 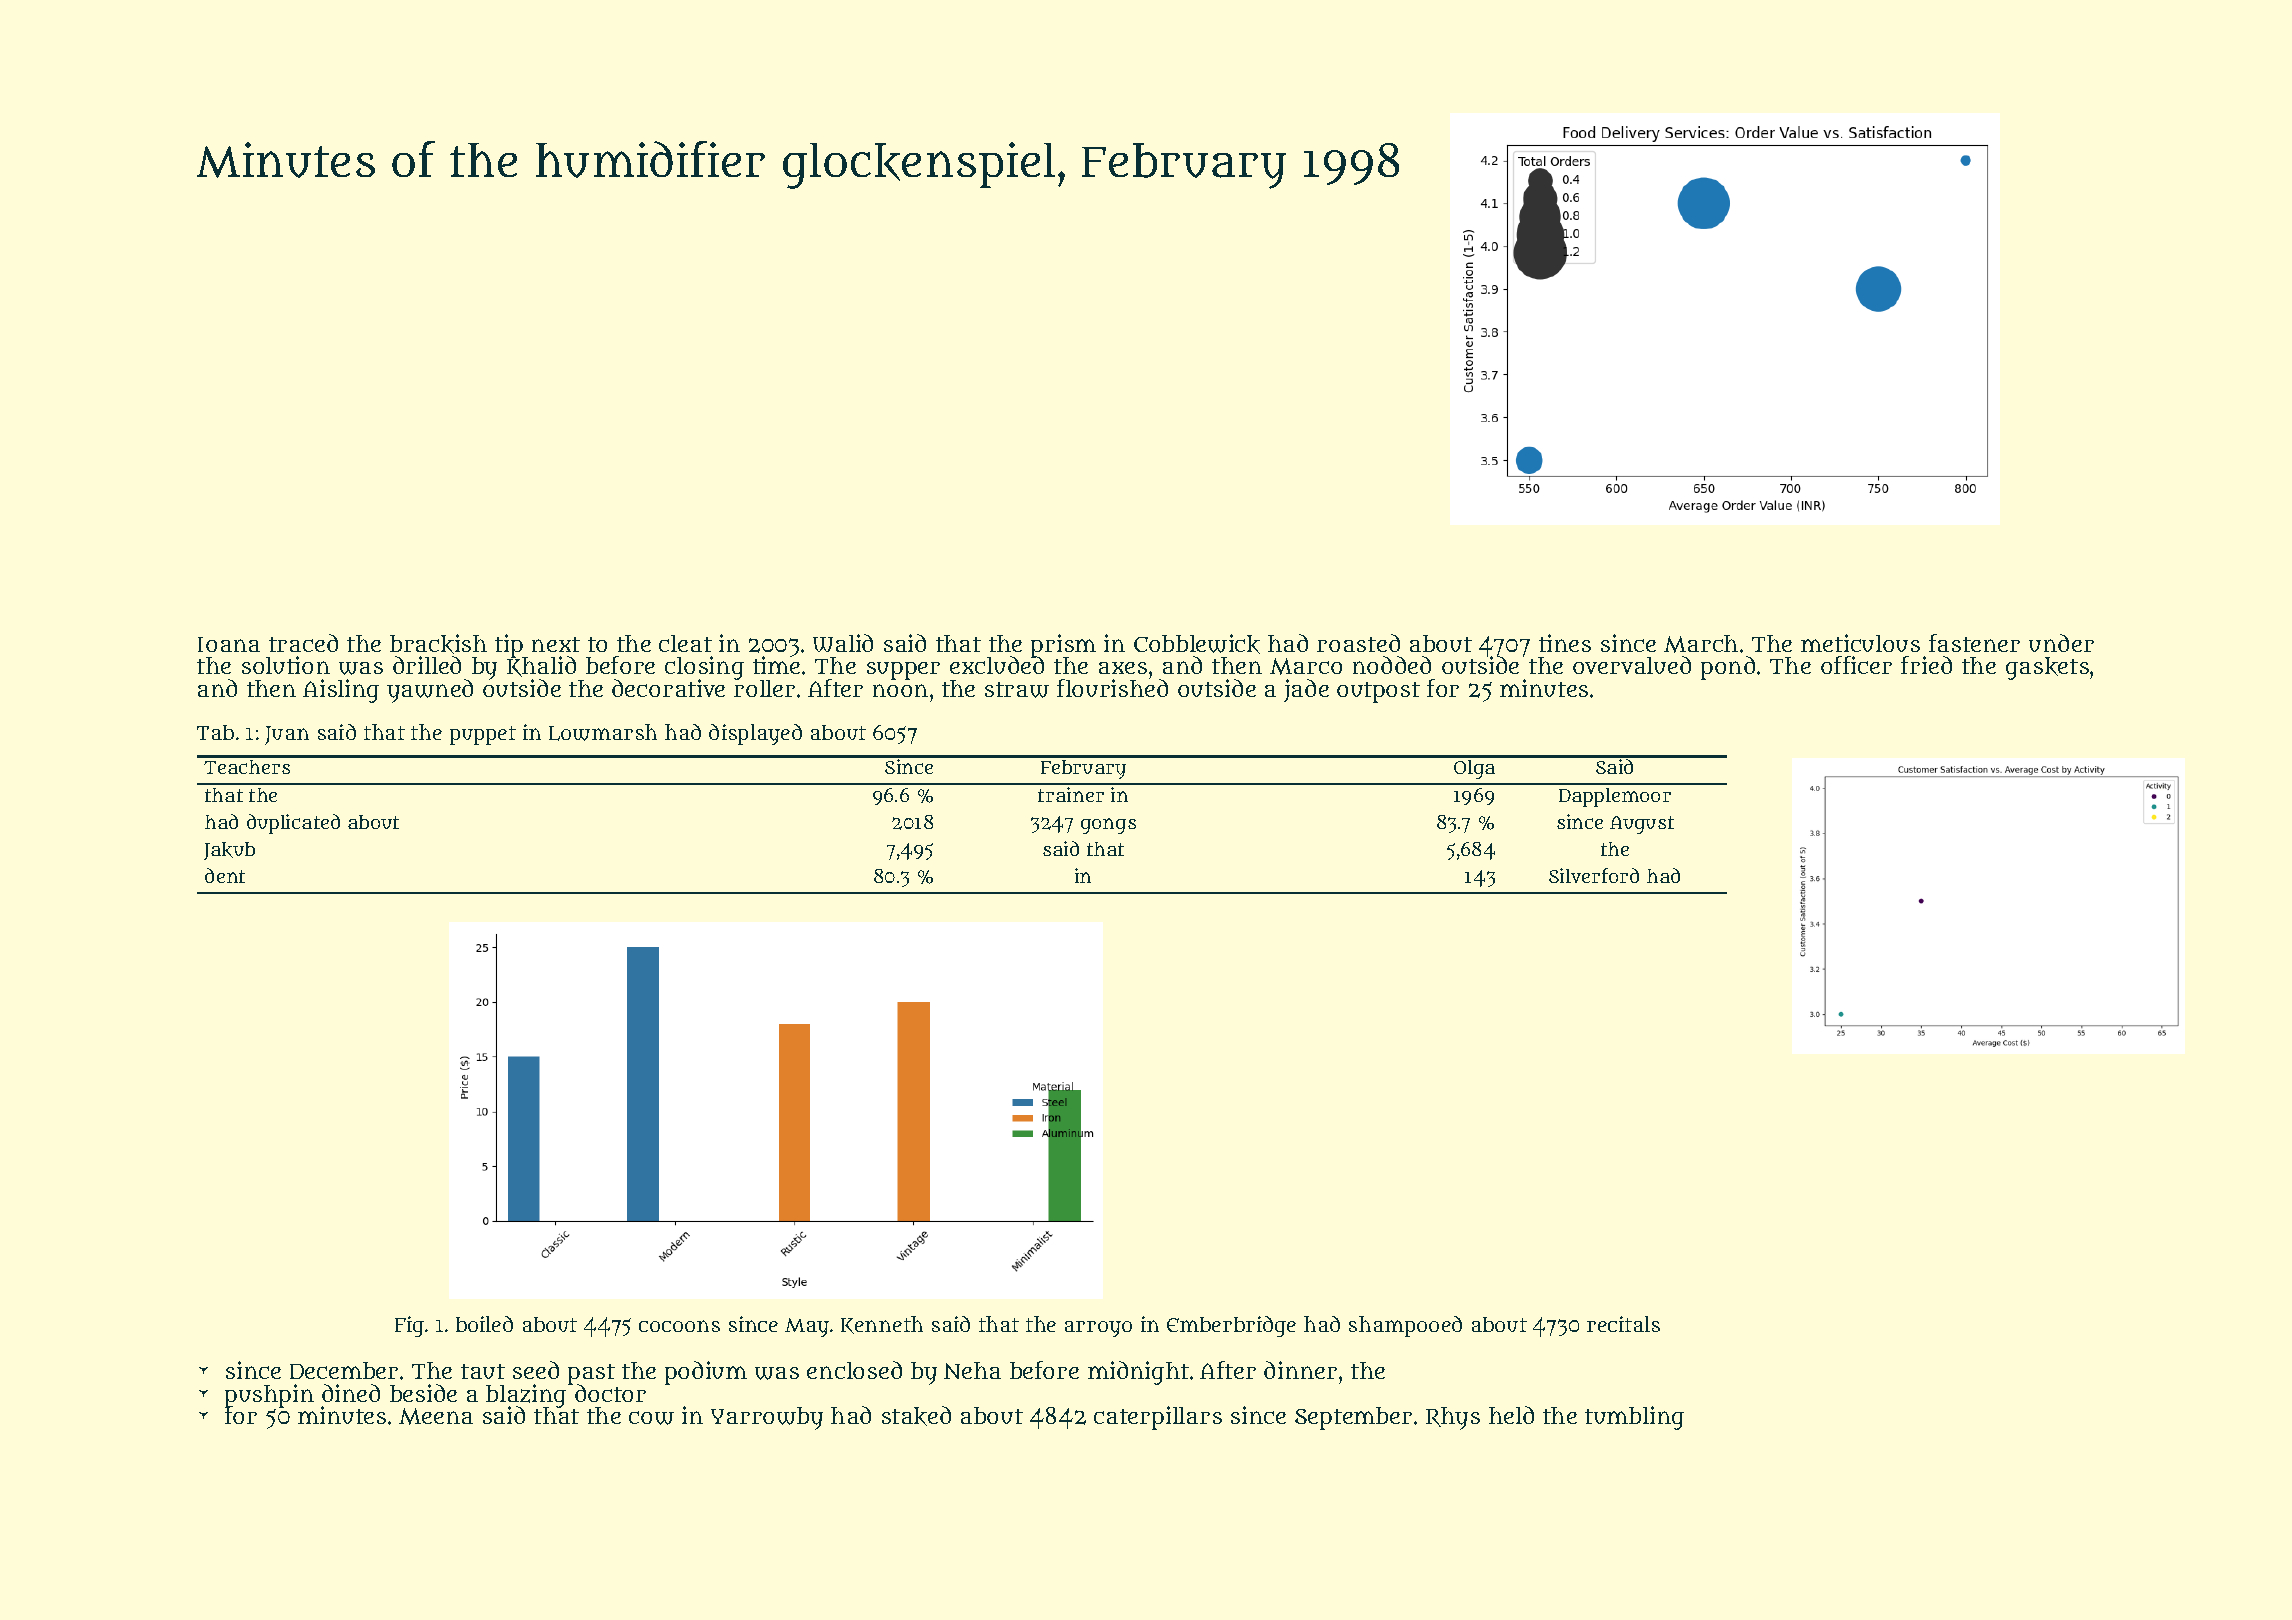 I want to click on straw, so click(x=1017, y=690).
